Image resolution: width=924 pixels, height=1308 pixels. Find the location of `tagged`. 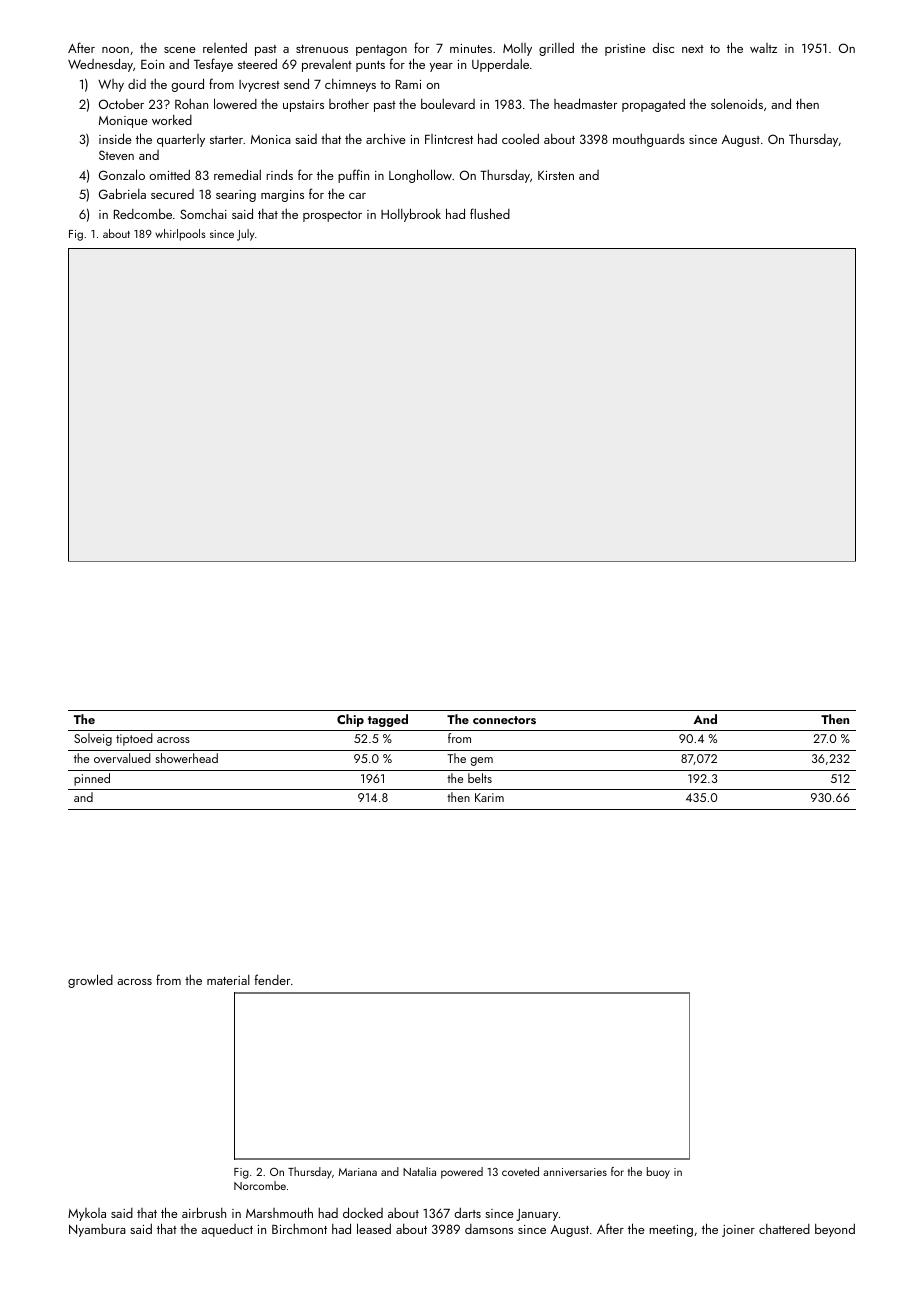

tagged is located at coordinates (388, 720).
